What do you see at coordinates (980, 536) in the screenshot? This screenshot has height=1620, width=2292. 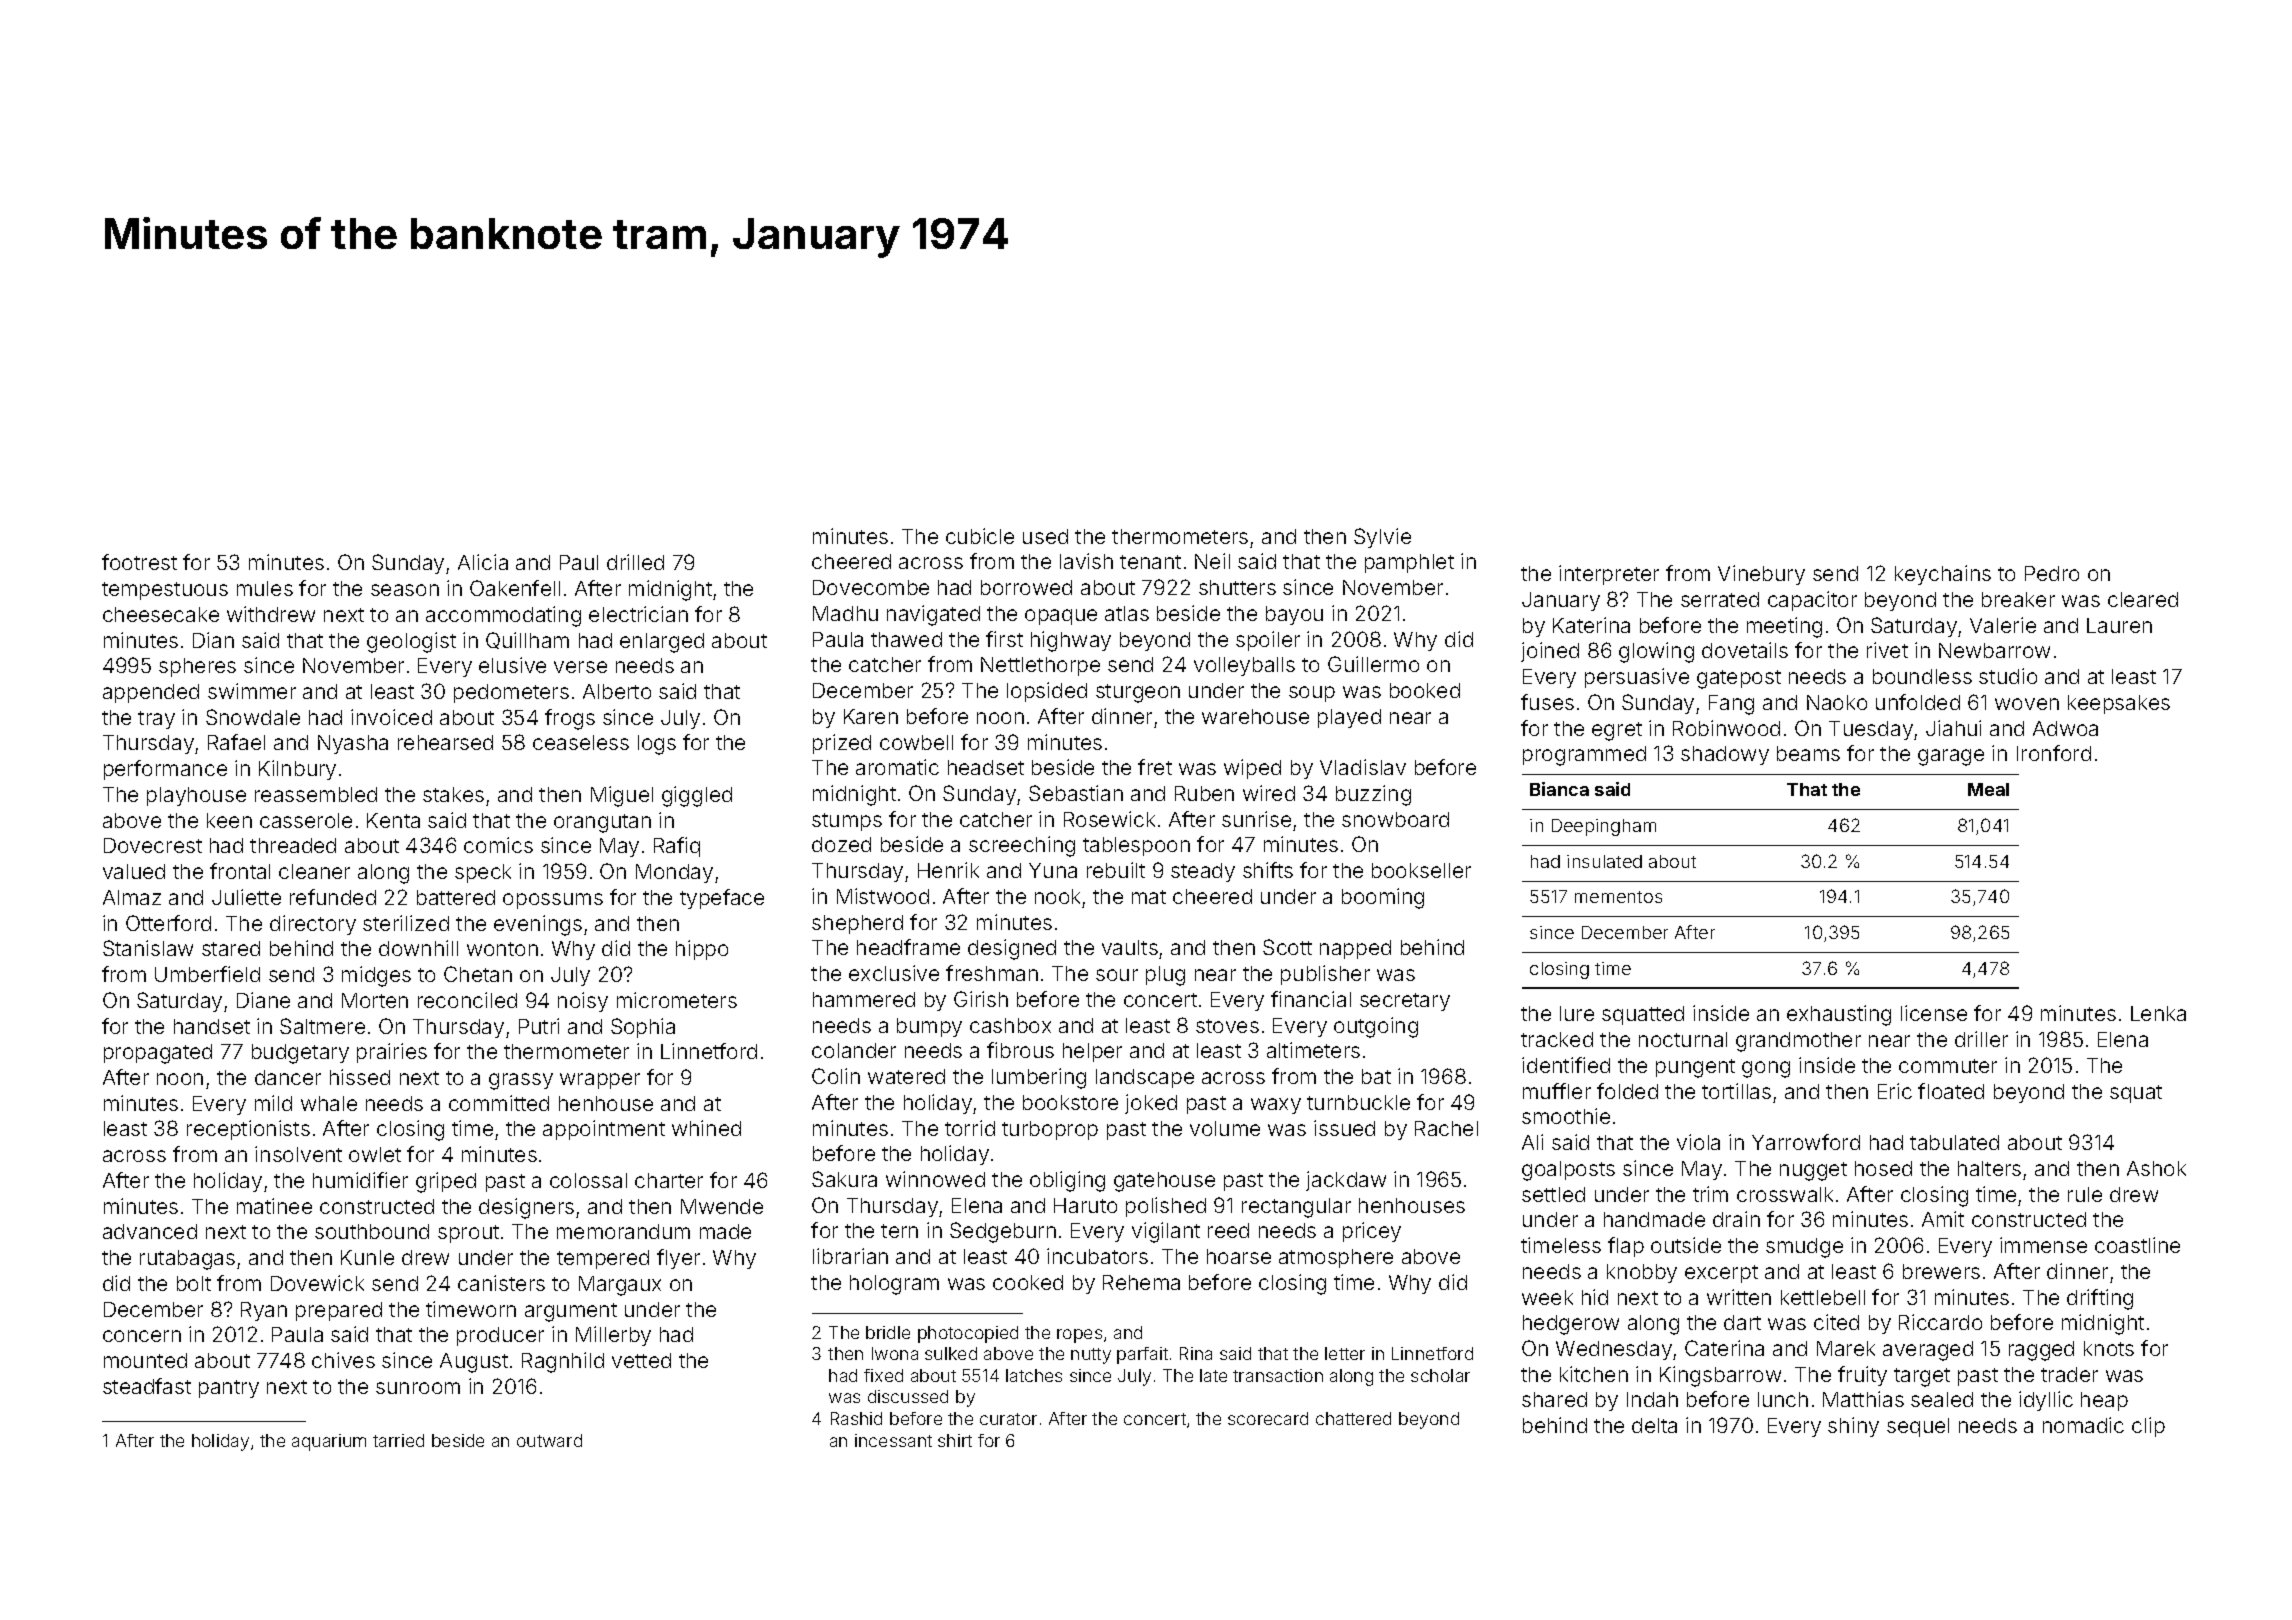 I see `cubicle` at bounding box center [980, 536].
